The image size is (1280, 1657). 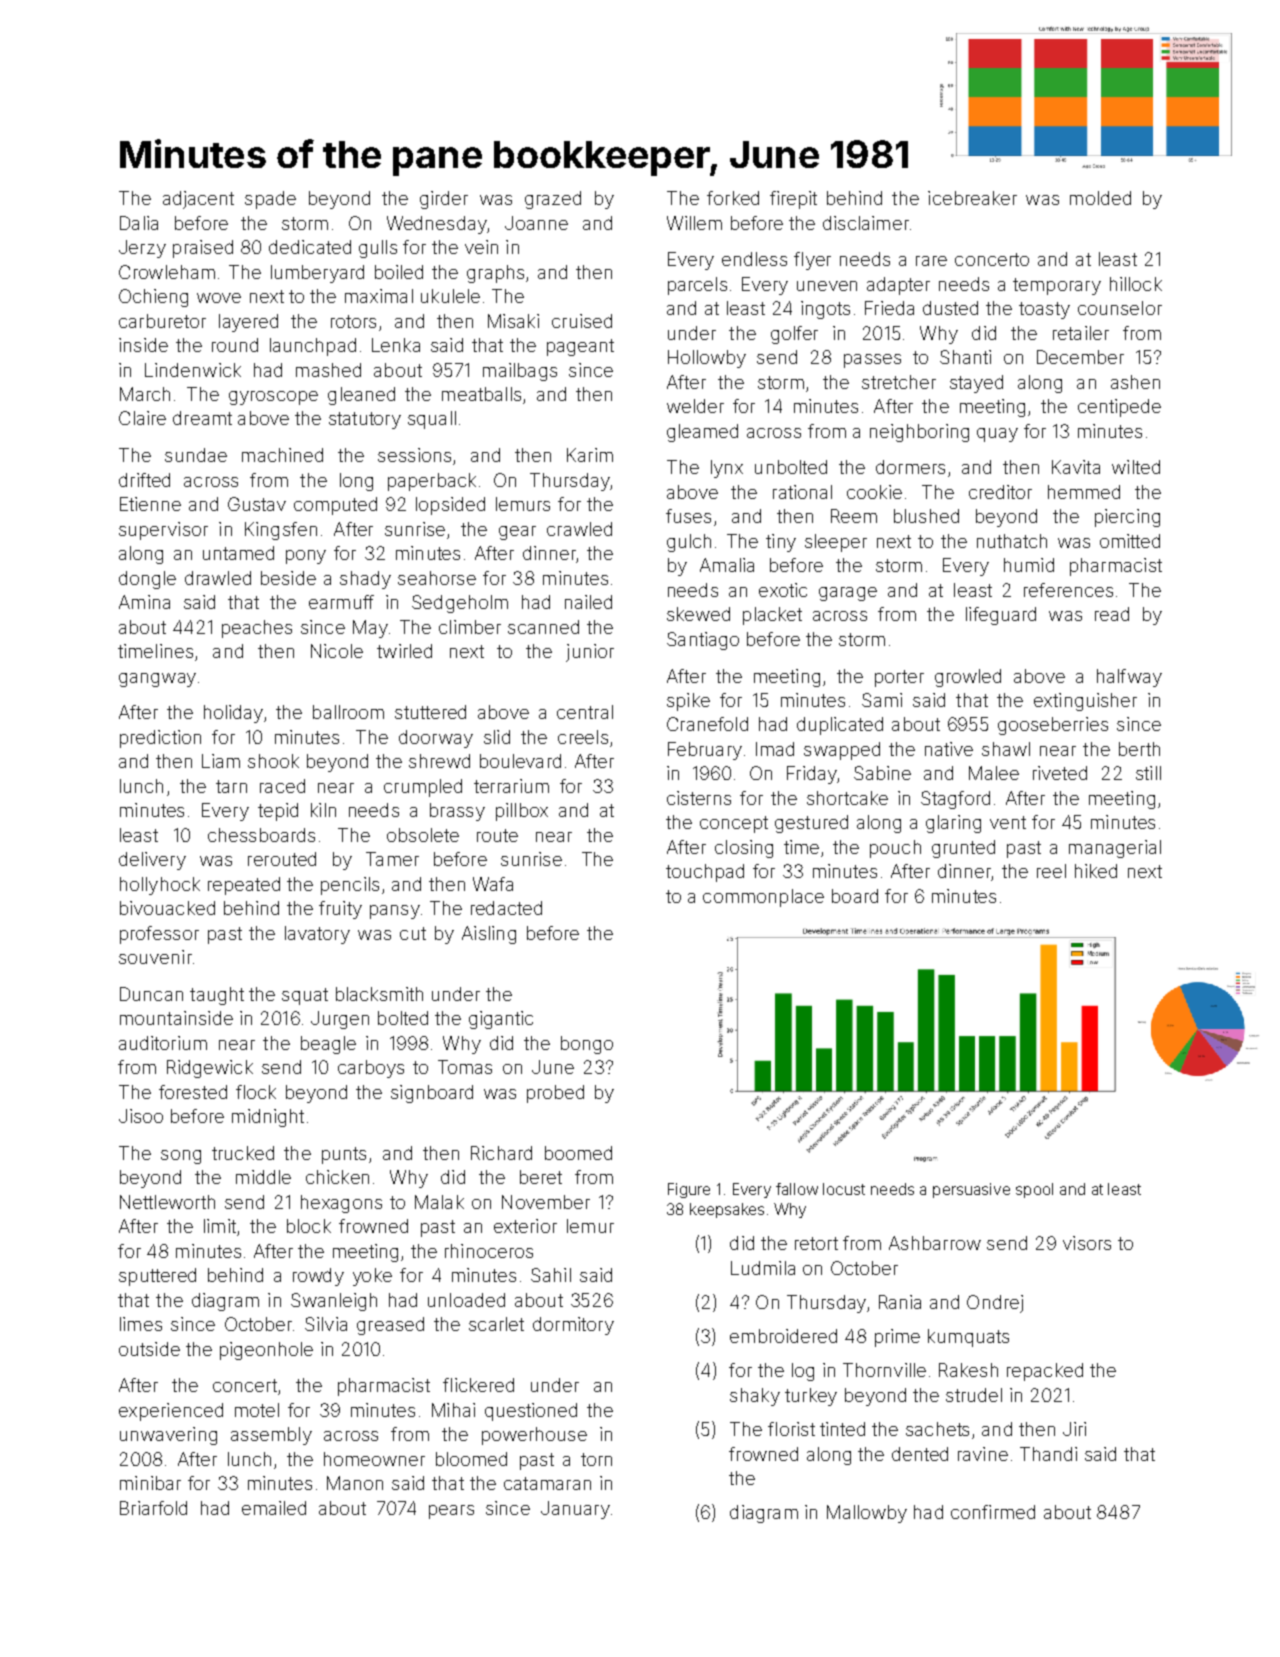 I want to click on keepsakes, so click(x=727, y=1210).
